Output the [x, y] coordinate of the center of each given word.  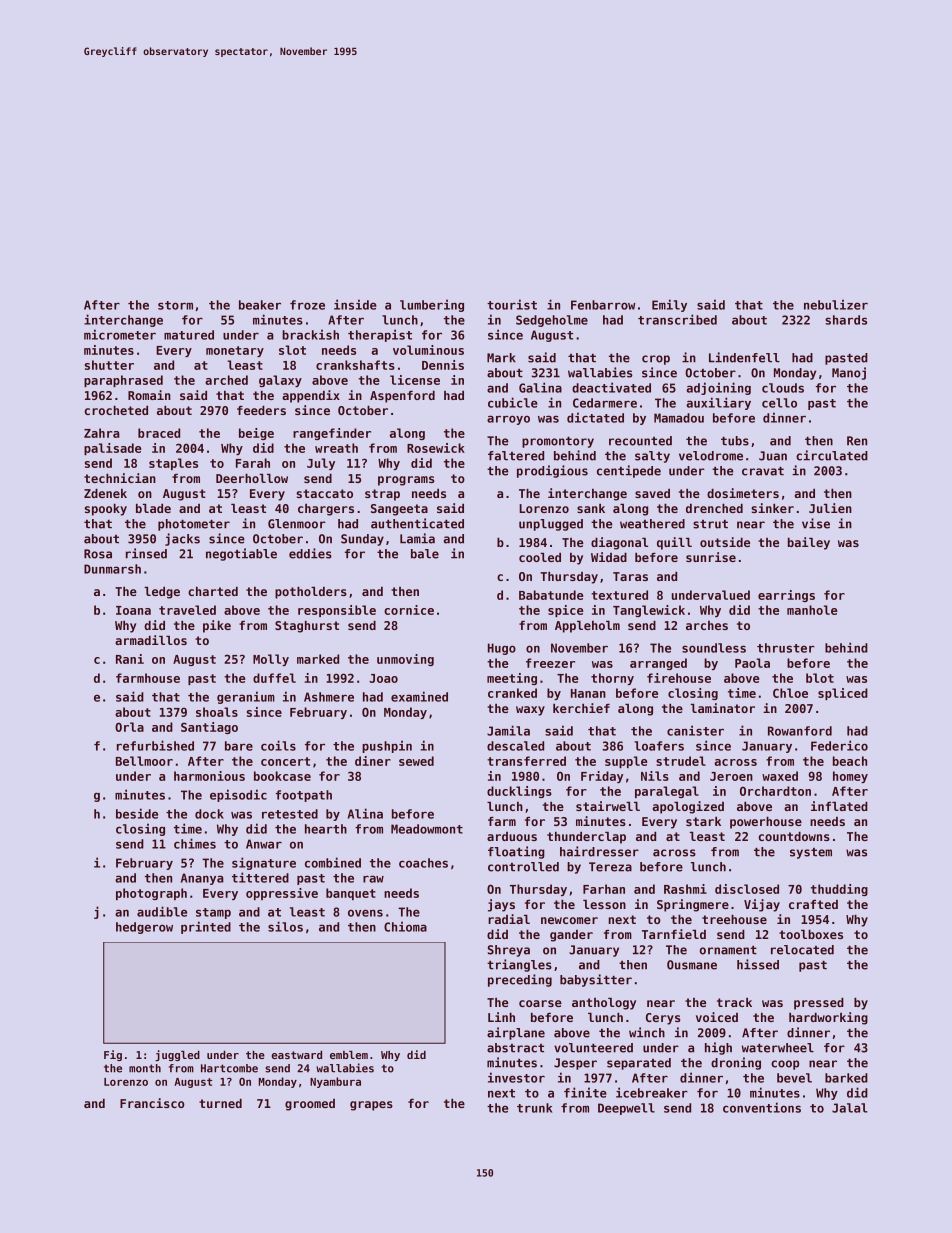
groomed [310, 1105]
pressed [819, 1004]
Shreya [509, 951]
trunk [534, 1108]
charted [213, 591]
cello [779, 403]
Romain [149, 395]
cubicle [513, 402]
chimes [195, 843]
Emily [669, 305]
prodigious [552, 471]
